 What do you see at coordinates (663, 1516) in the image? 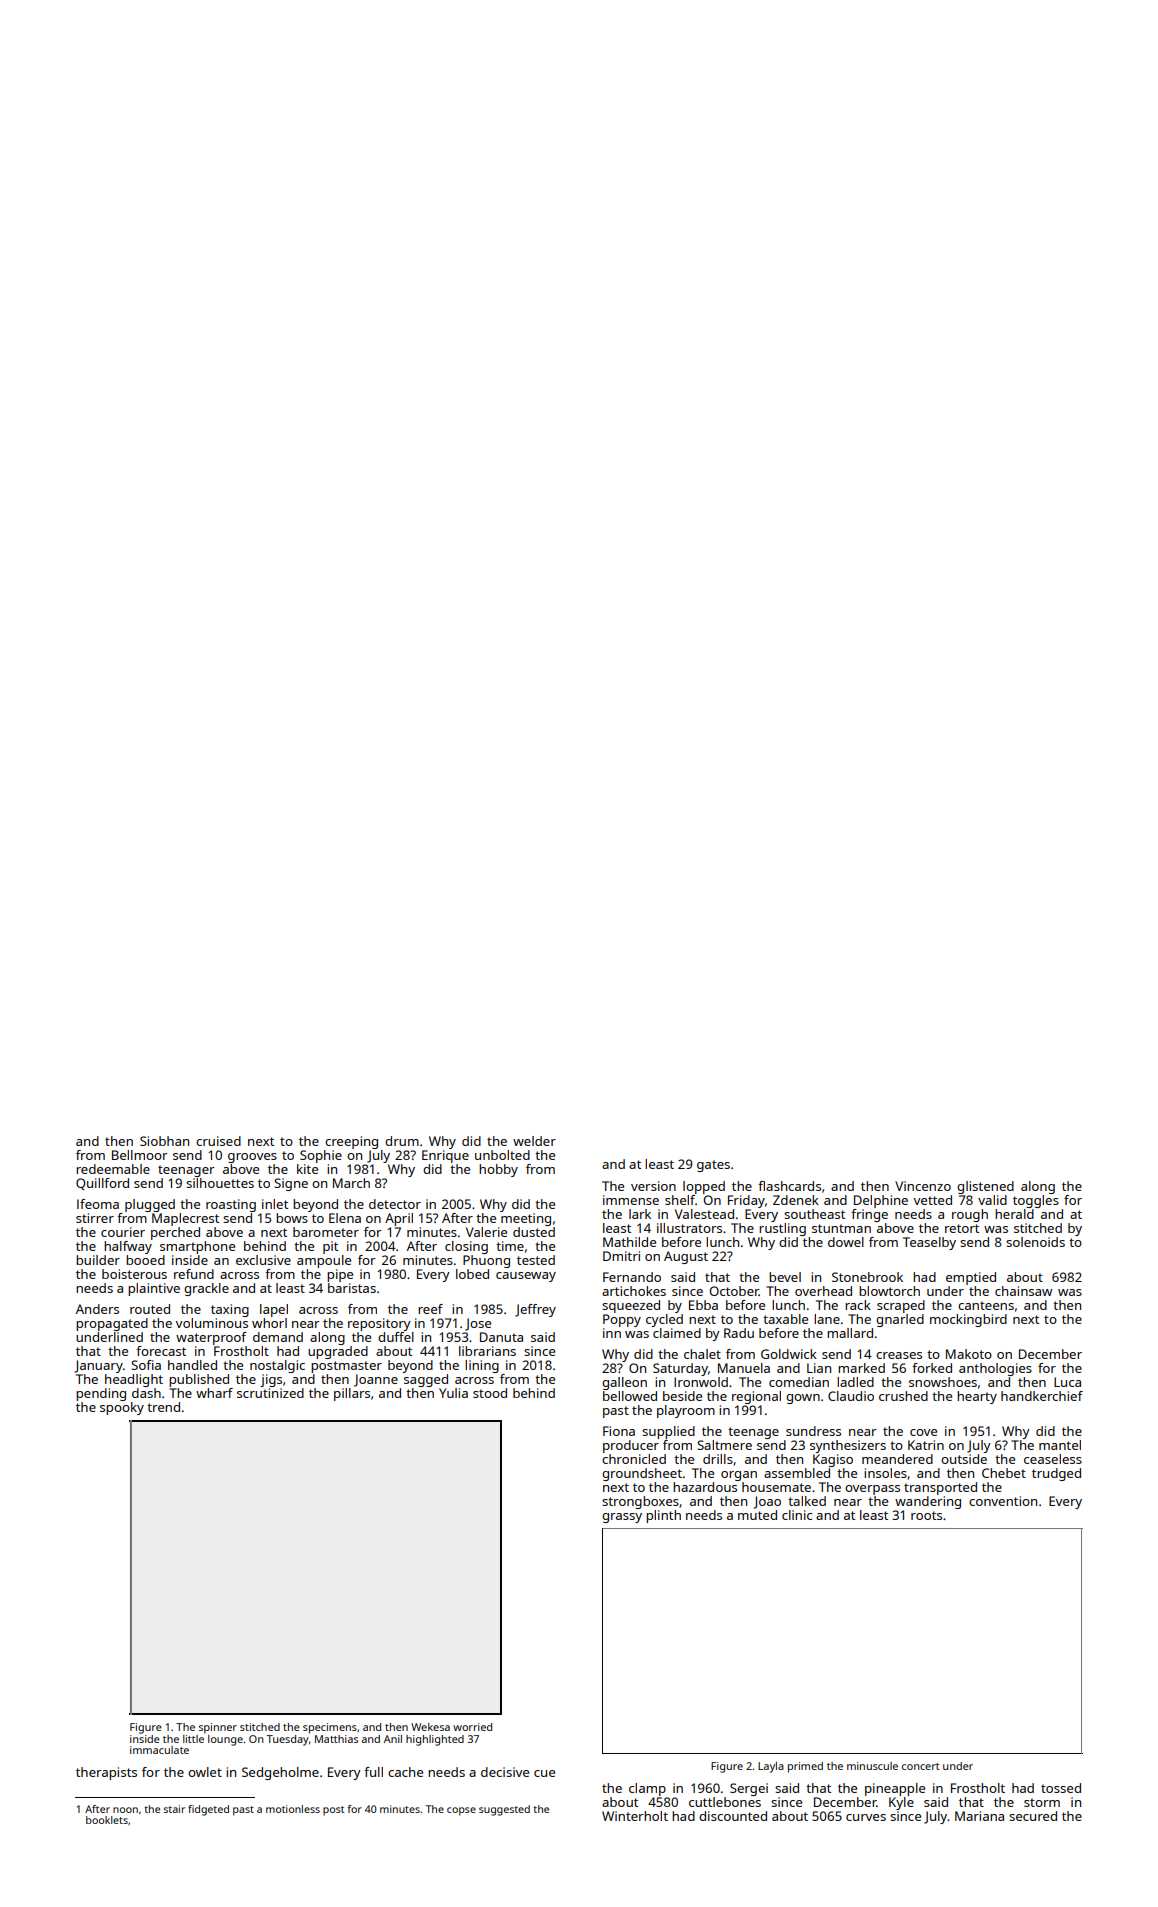
I see `plinth` at bounding box center [663, 1516].
